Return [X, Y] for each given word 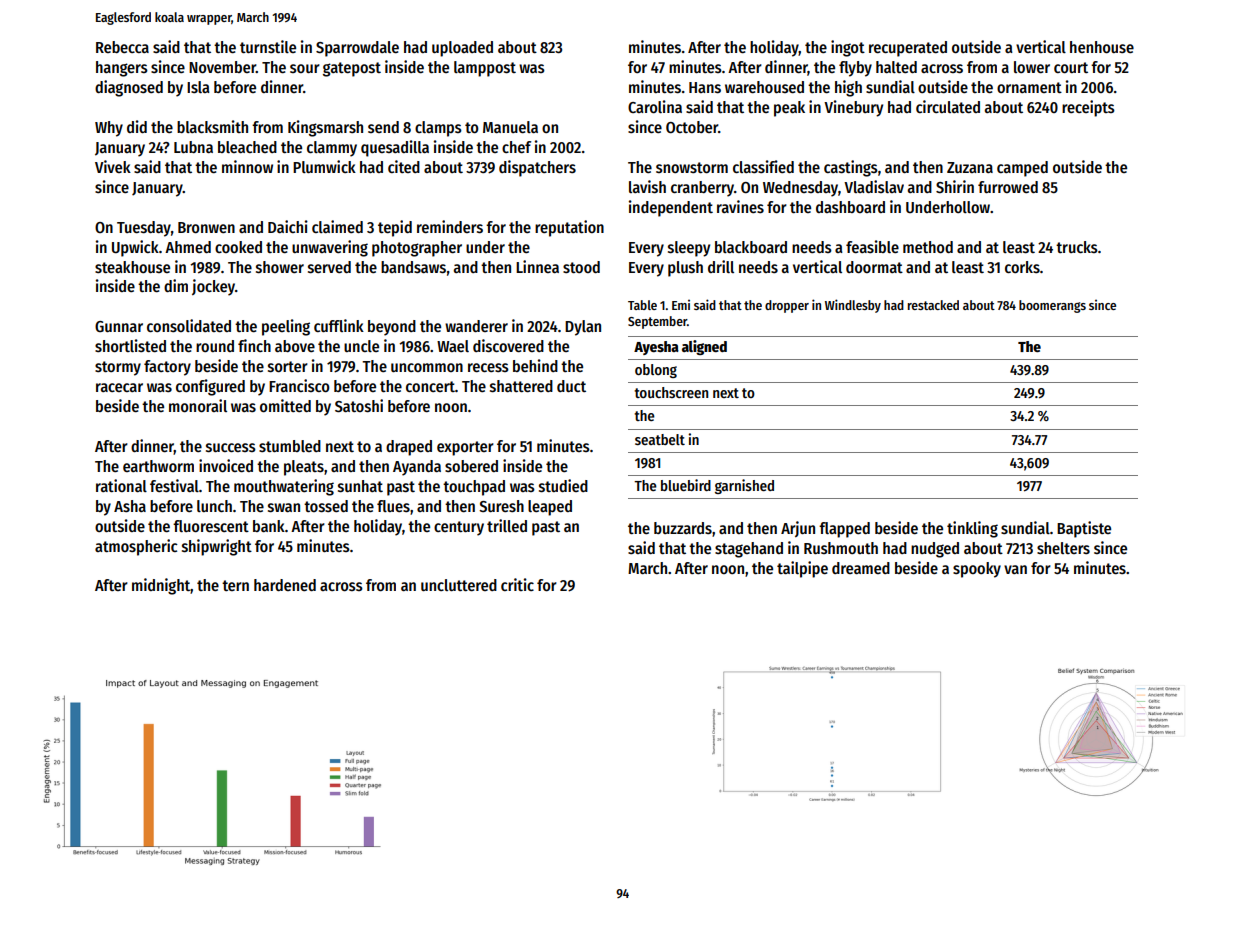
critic [517, 584]
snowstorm [692, 168]
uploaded [462, 49]
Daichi [288, 226]
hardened [285, 585]
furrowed [1008, 187]
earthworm [158, 466]
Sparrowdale [357, 49]
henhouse [1102, 47]
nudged [935, 550]
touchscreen [671, 392]
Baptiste [1084, 529]
